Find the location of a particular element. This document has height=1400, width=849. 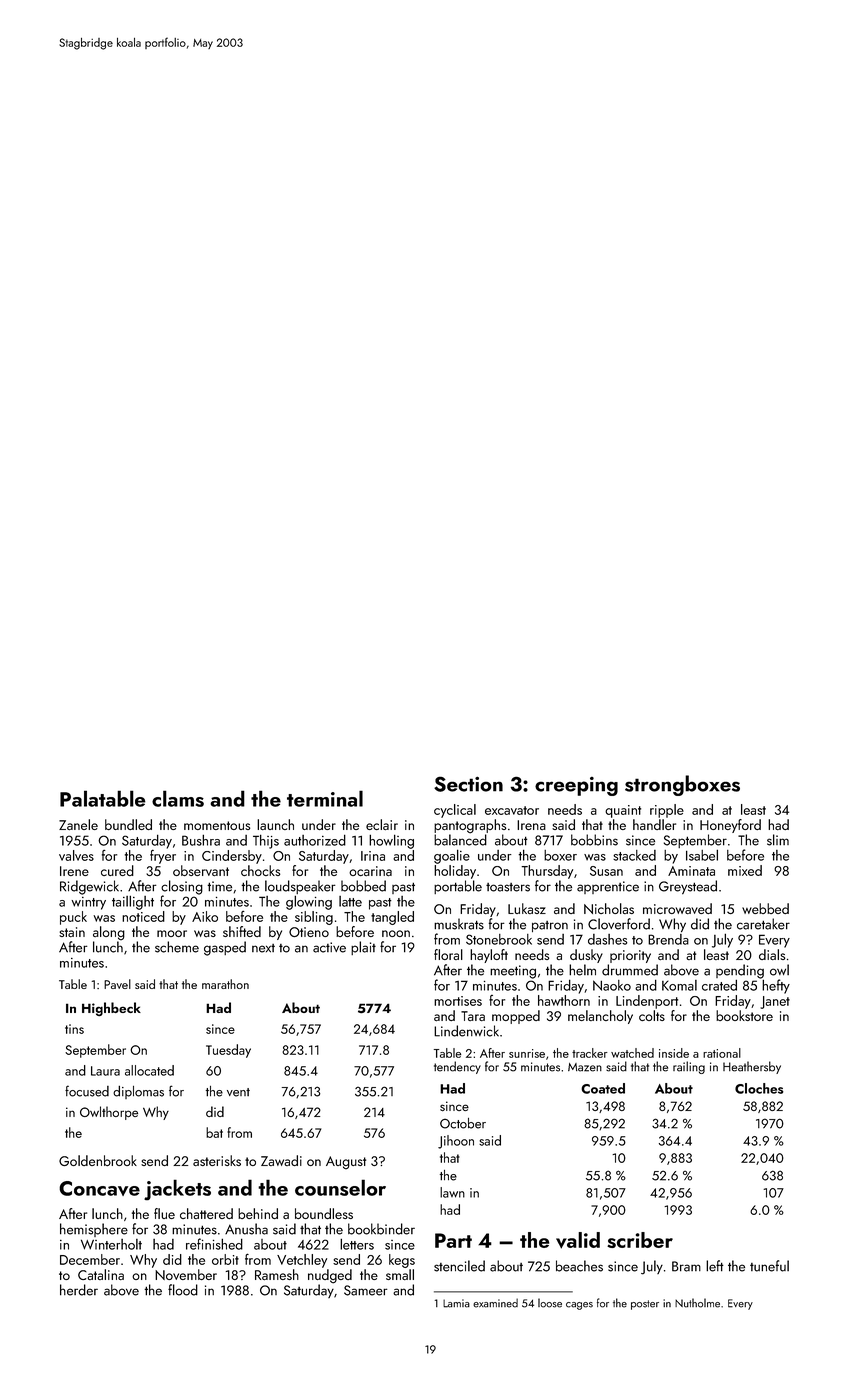

railing is located at coordinates (689, 1067).
